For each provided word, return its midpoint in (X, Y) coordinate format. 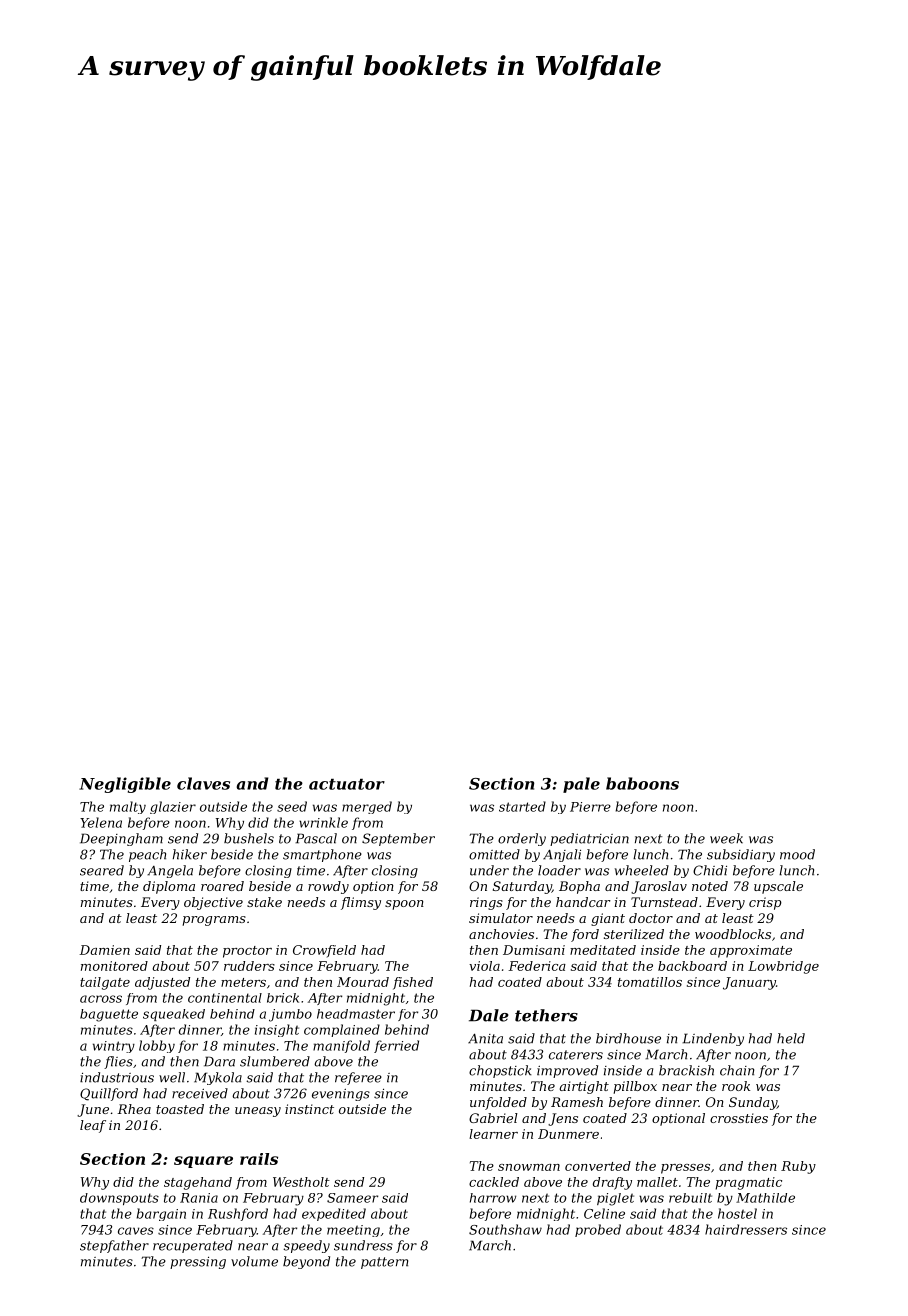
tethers (546, 1015)
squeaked (174, 1015)
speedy (306, 1246)
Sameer (352, 1198)
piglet (615, 1199)
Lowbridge (783, 967)
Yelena (101, 822)
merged (367, 807)
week (726, 838)
